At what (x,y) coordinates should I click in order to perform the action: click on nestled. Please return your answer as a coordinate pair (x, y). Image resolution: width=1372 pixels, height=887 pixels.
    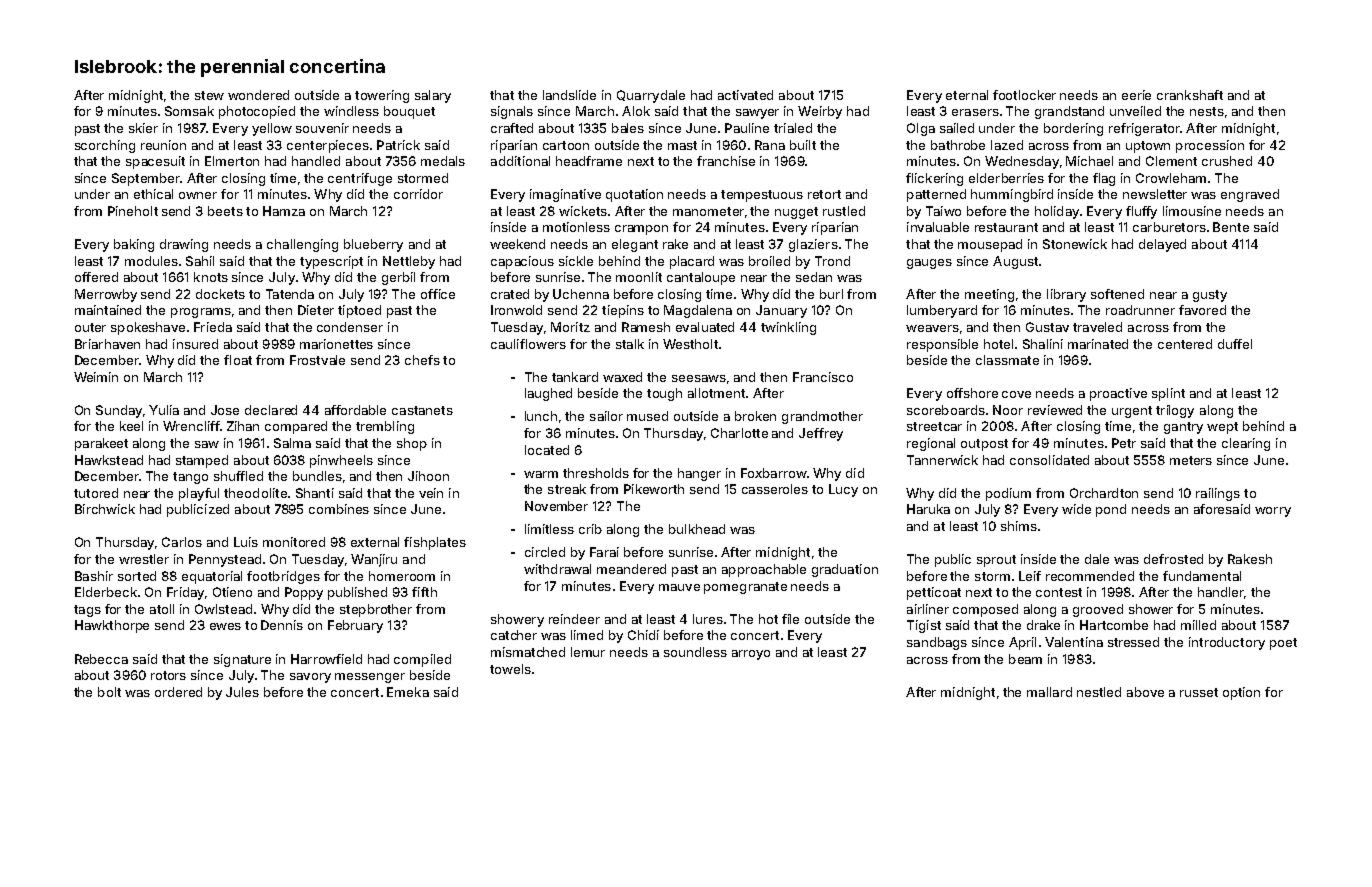
    Looking at the image, I should click on (1099, 692).
